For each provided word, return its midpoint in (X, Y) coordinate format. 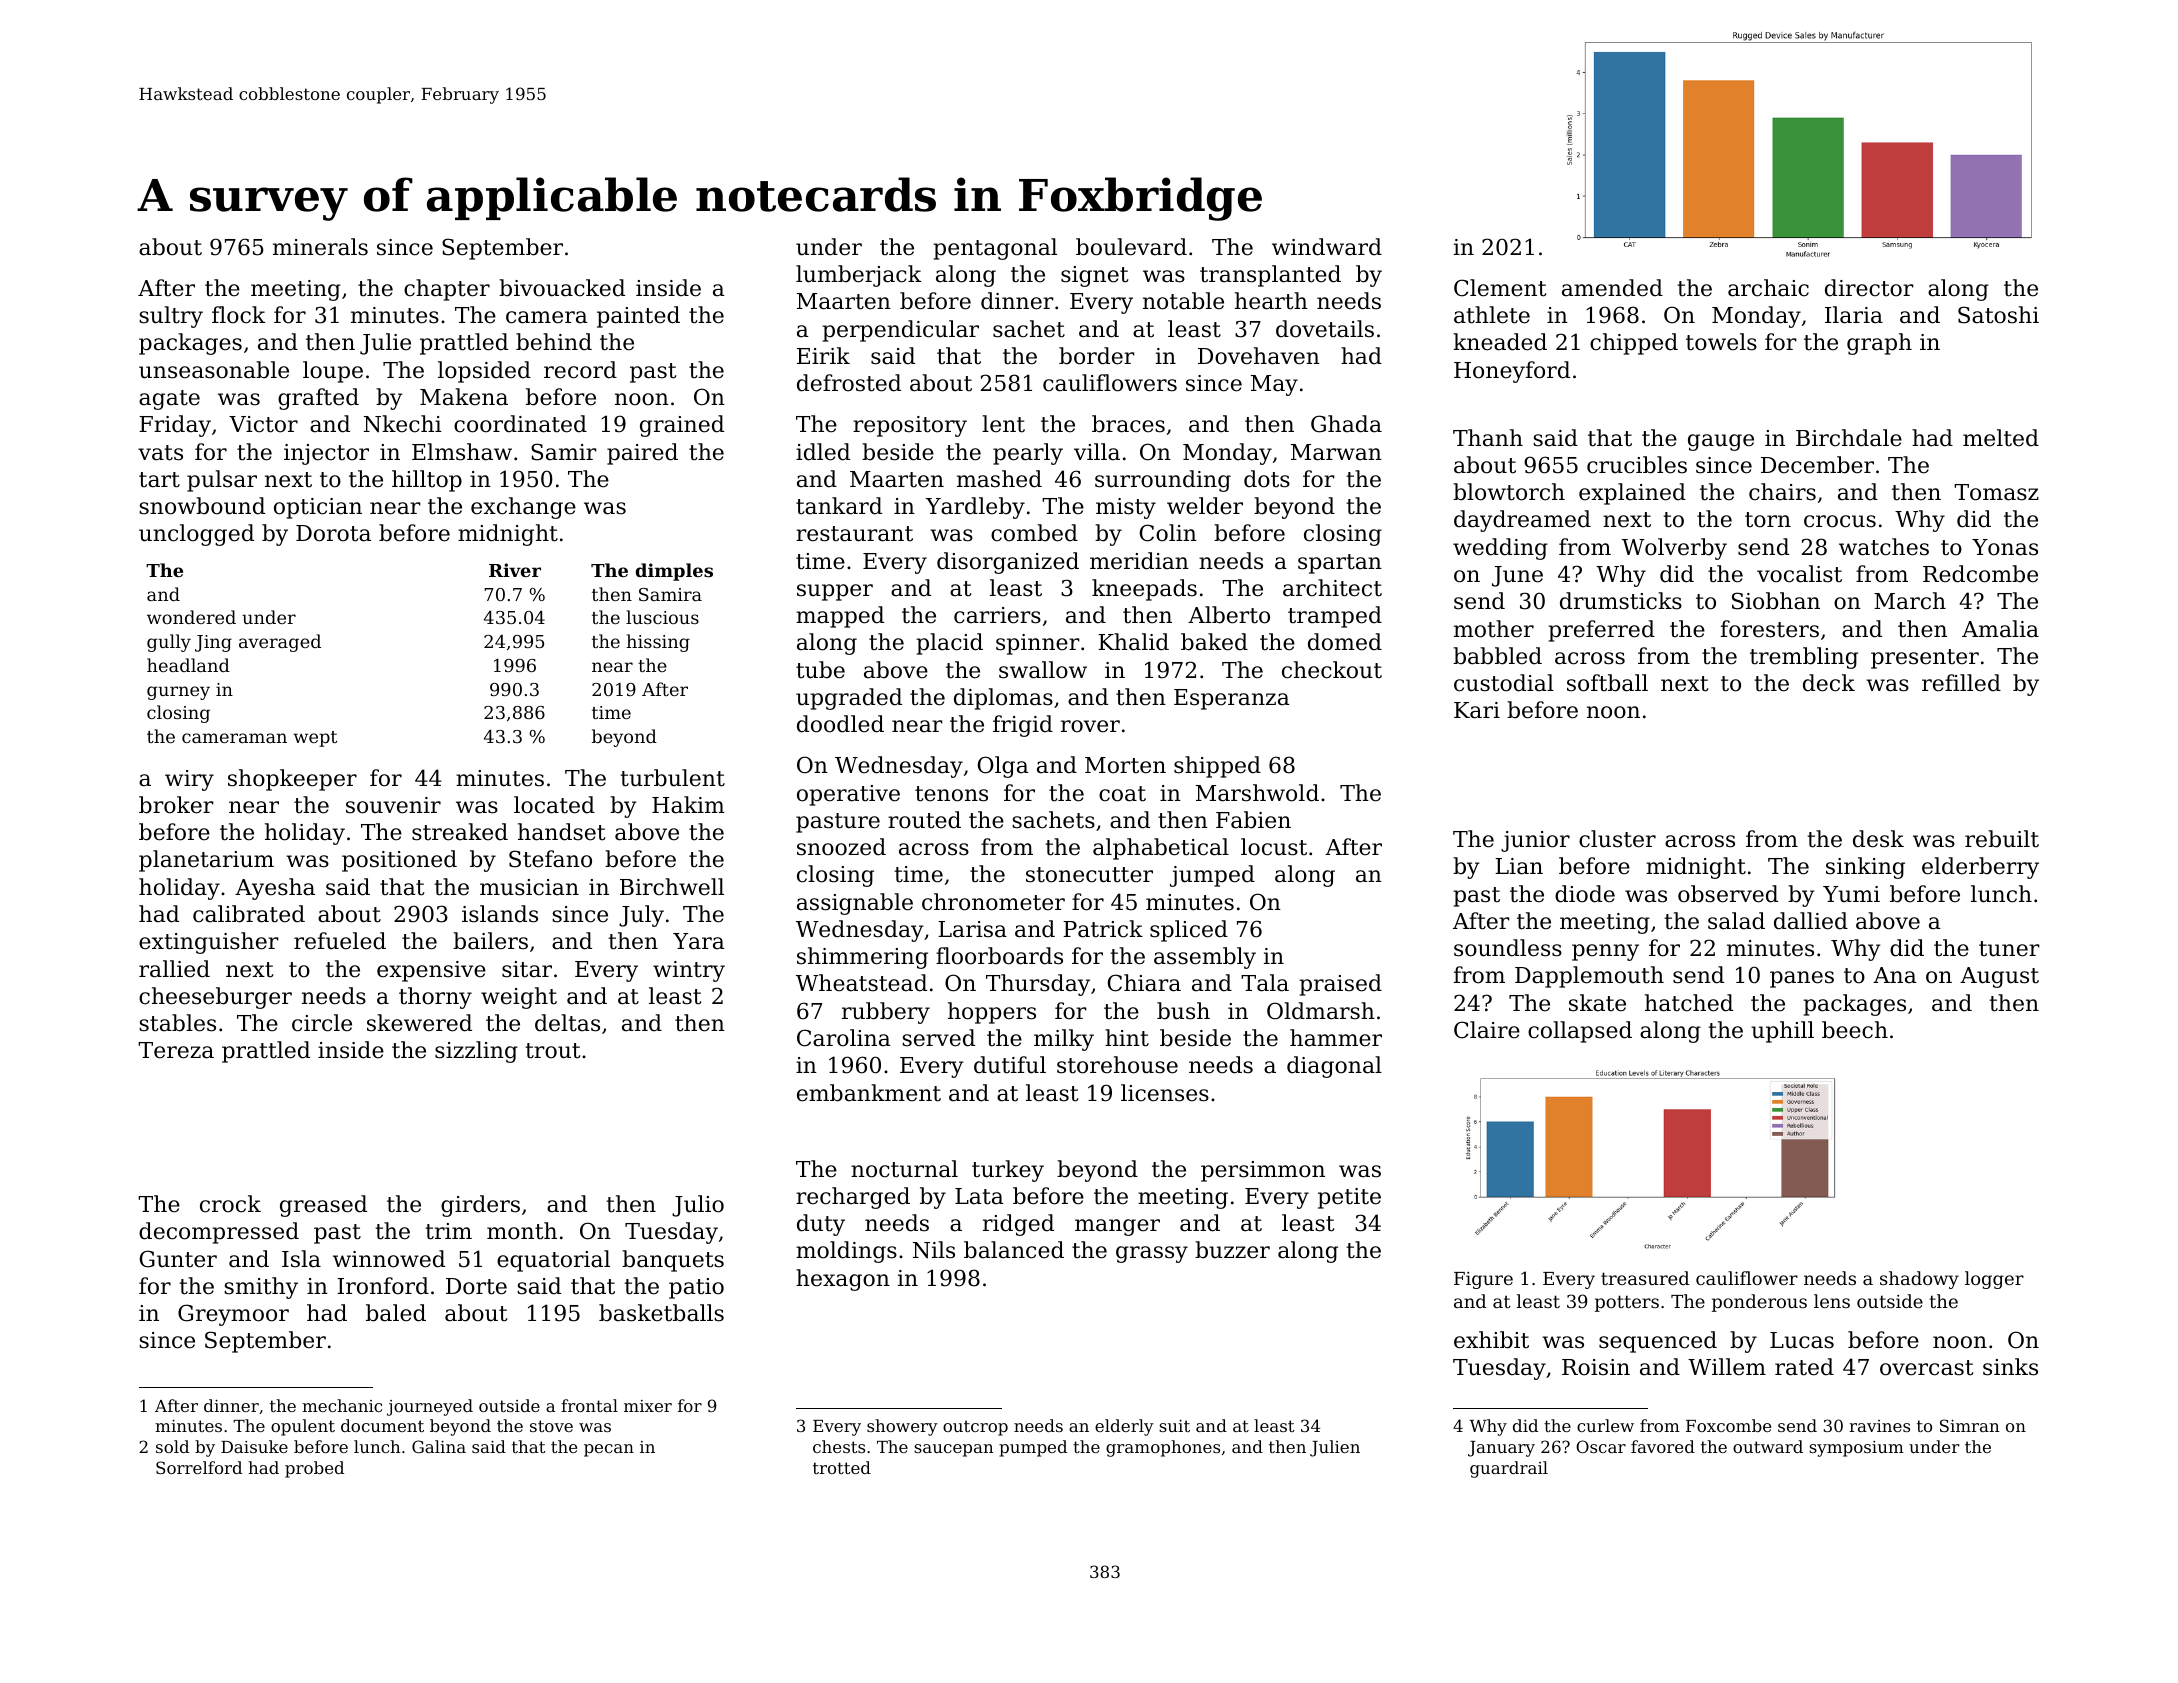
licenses (1165, 1093)
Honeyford (1512, 372)
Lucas (1802, 1340)
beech (1855, 1030)
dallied (1811, 921)
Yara (699, 941)
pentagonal (995, 249)
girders (480, 1206)
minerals (320, 247)
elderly (1124, 1427)
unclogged (196, 535)
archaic (1768, 288)
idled (823, 452)
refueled (340, 941)
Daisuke (254, 1446)
